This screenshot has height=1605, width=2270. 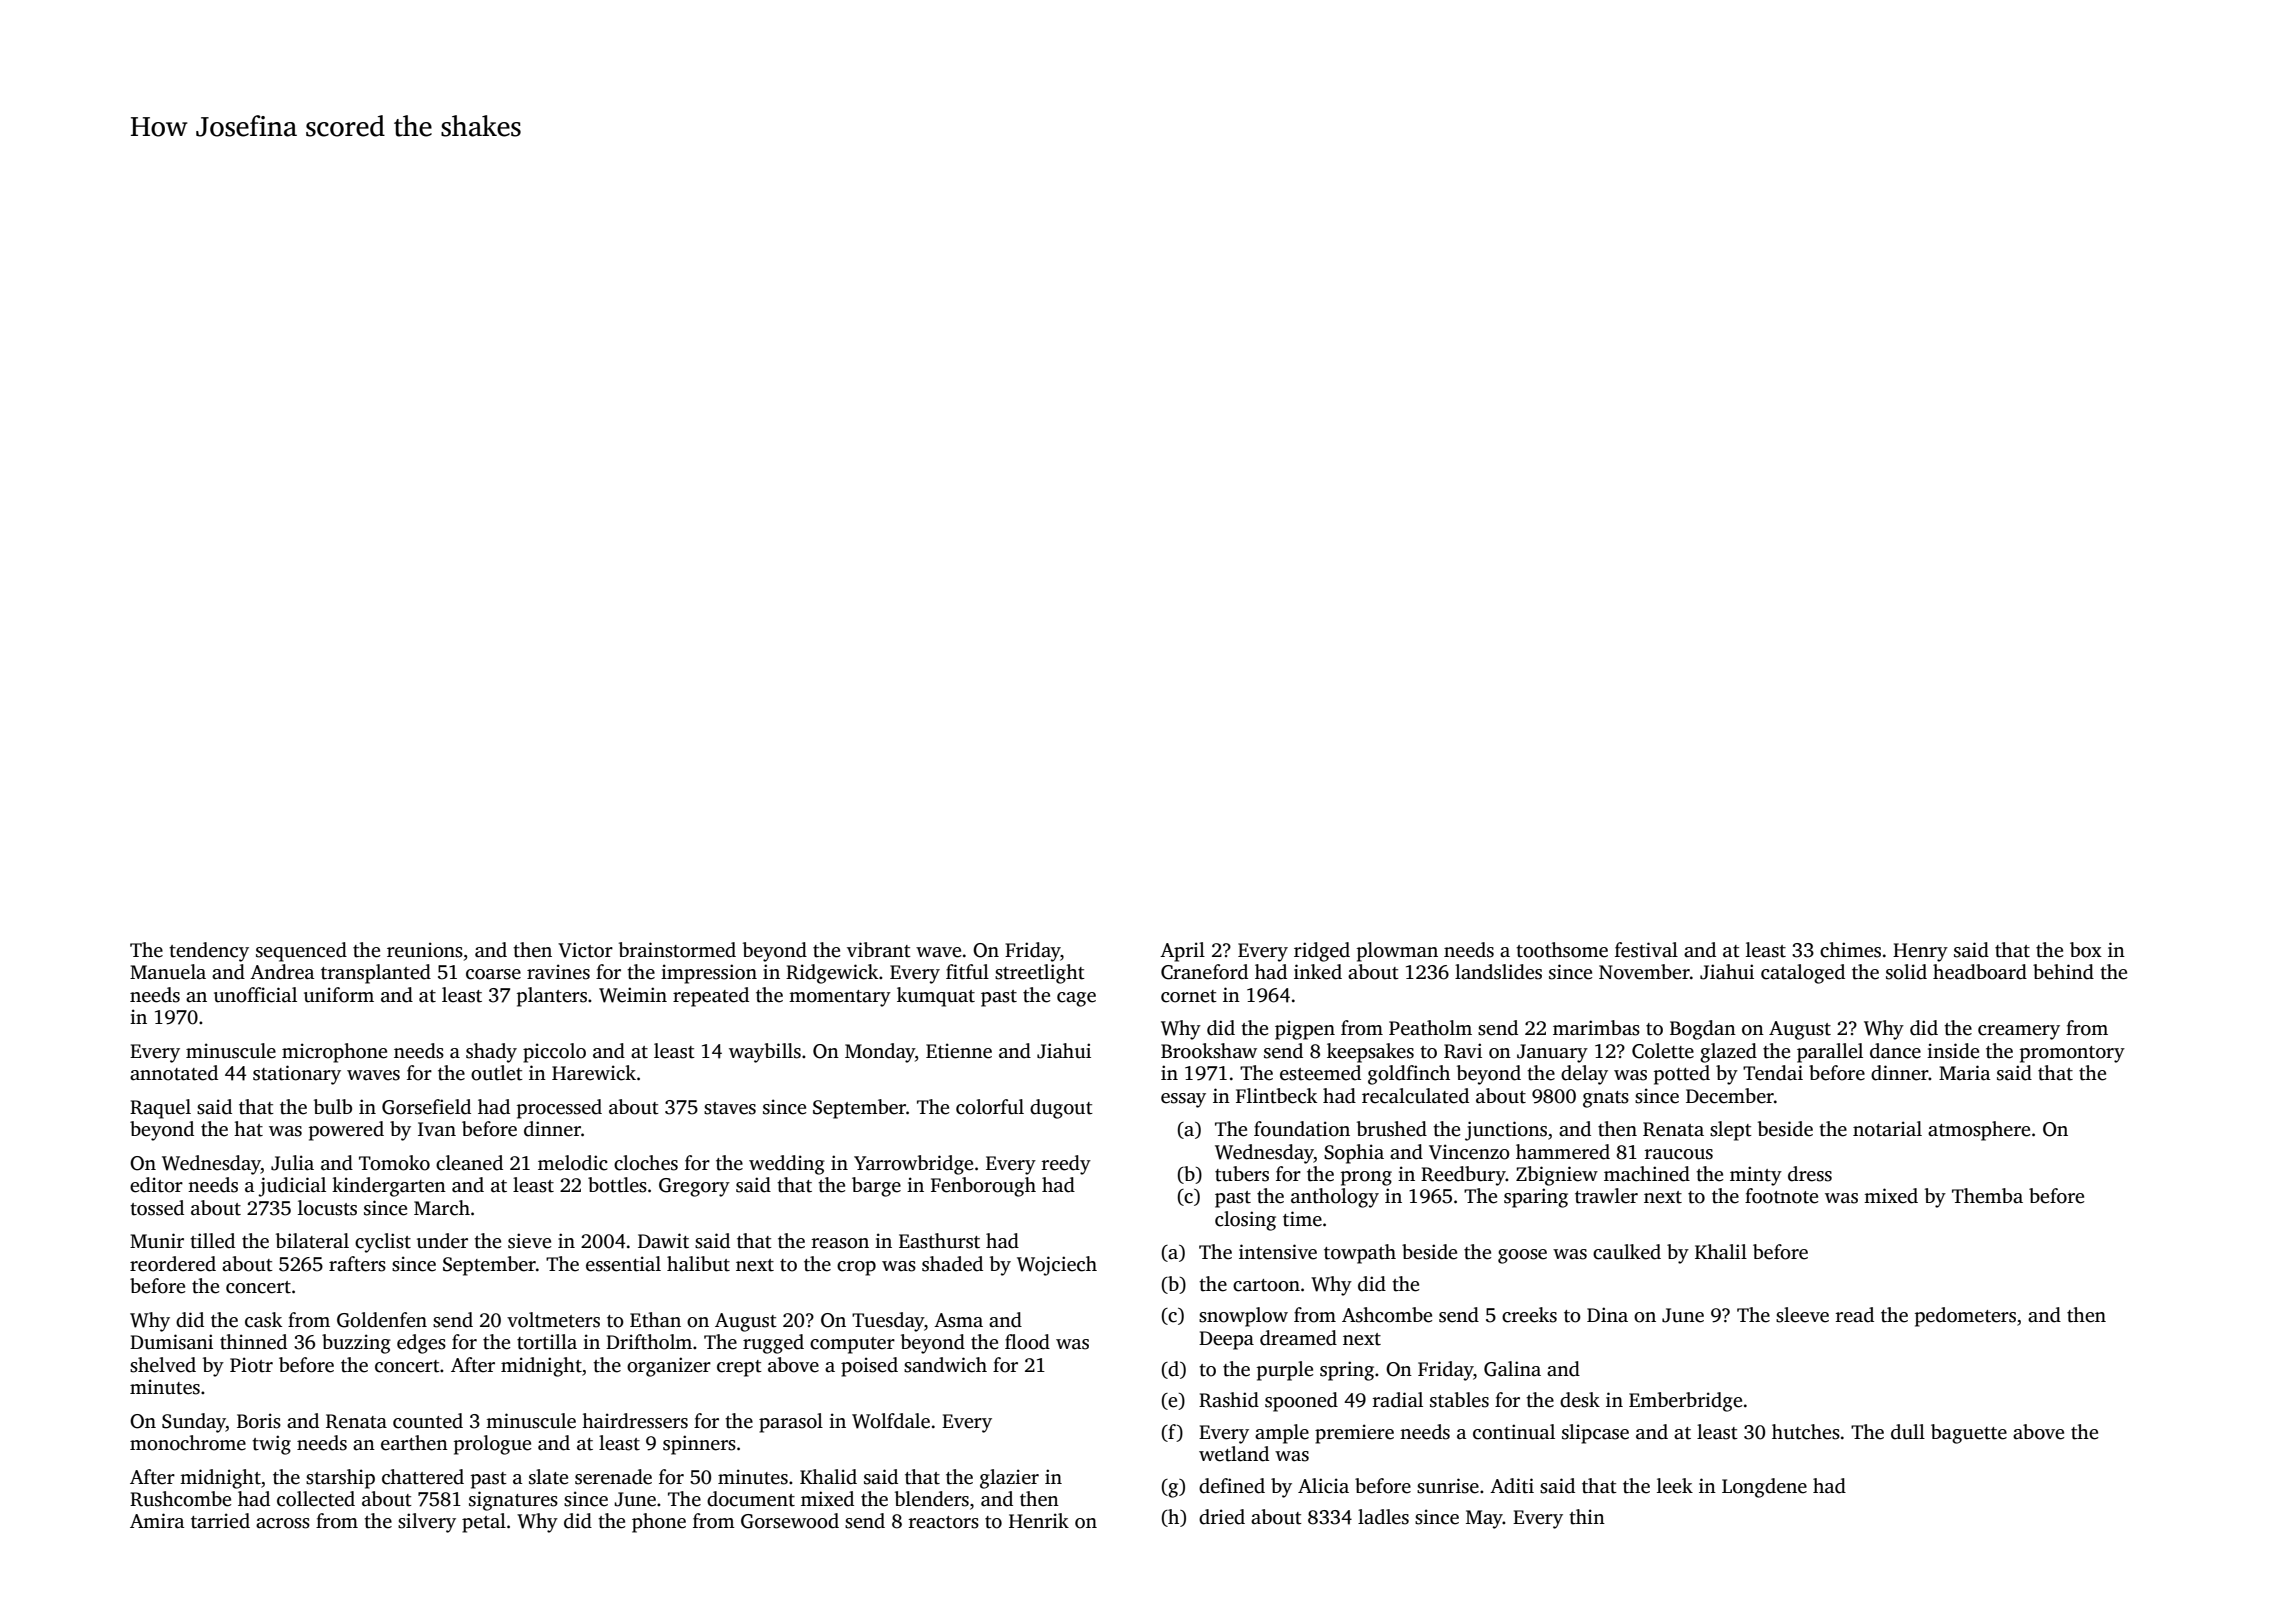 What do you see at coordinates (1721, 1251) in the screenshot?
I see `Khalil` at bounding box center [1721, 1251].
